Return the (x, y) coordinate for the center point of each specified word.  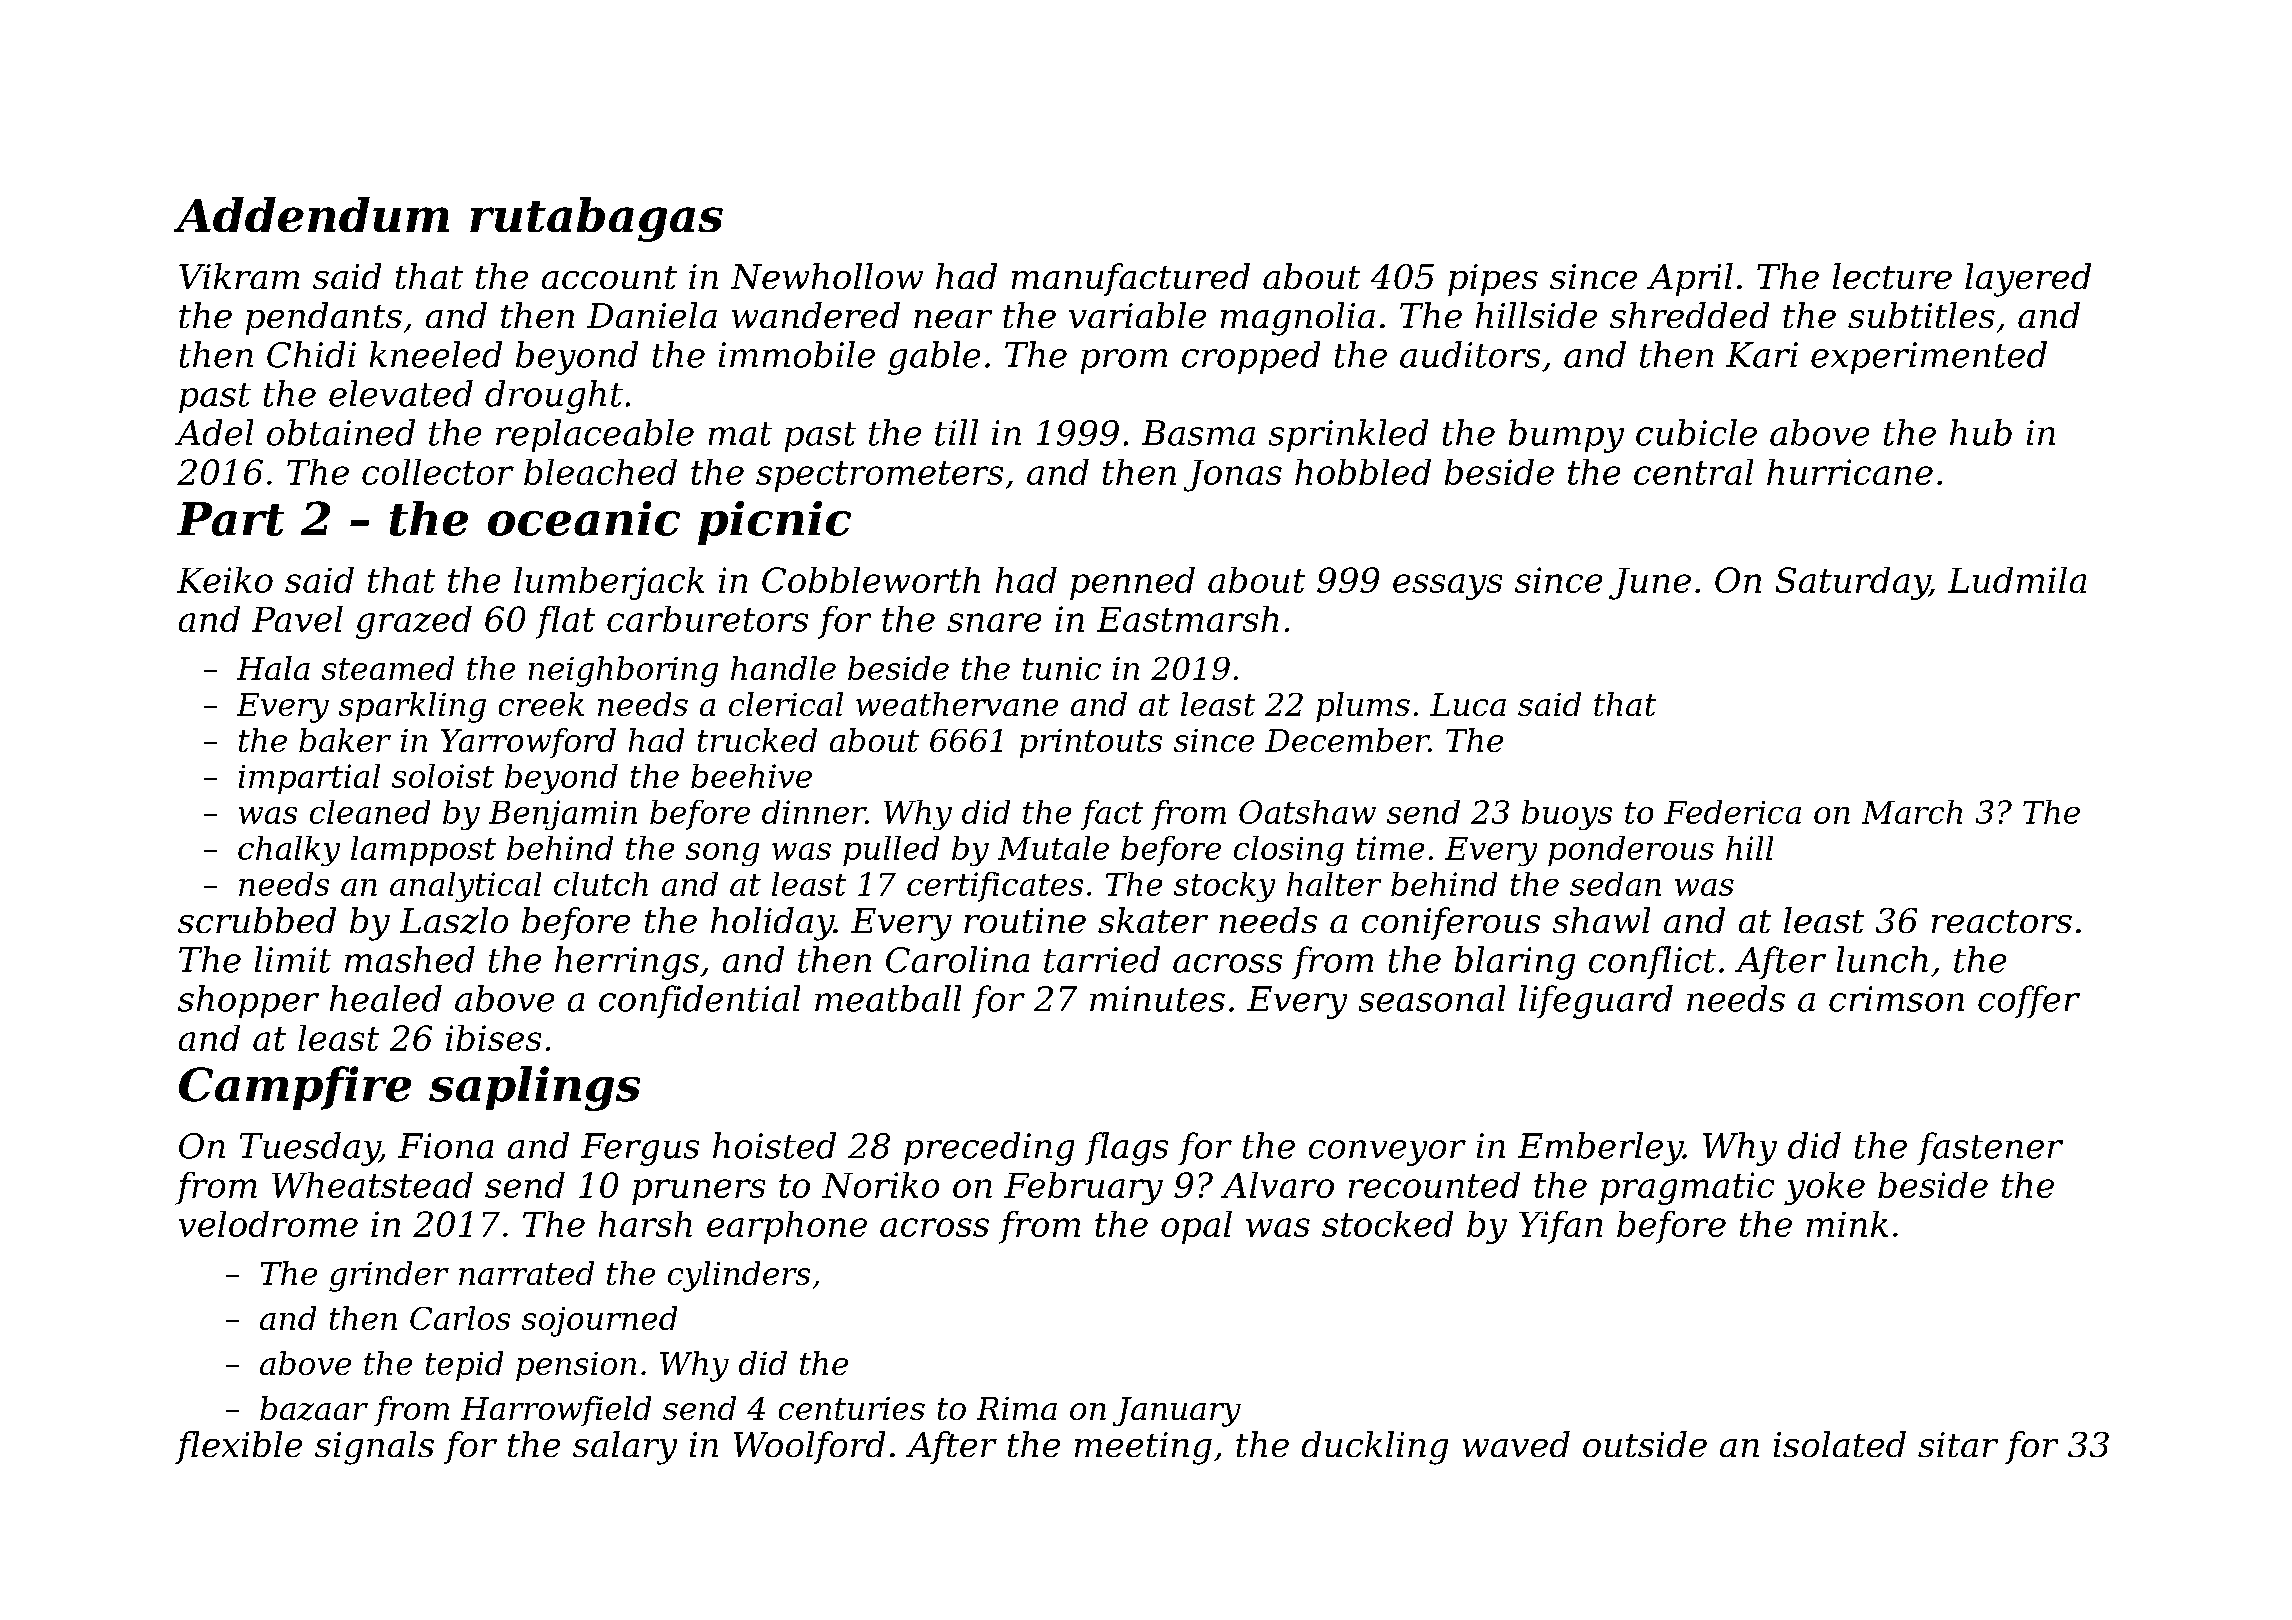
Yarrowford (528, 743)
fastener (1990, 1148)
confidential (699, 1001)
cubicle (1696, 432)
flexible (238, 1447)
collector (438, 472)
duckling (1375, 1448)
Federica (1732, 812)
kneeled (436, 354)
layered (2028, 280)
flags (1126, 1149)
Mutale (1053, 848)
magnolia (1298, 319)
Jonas (1233, 476)
